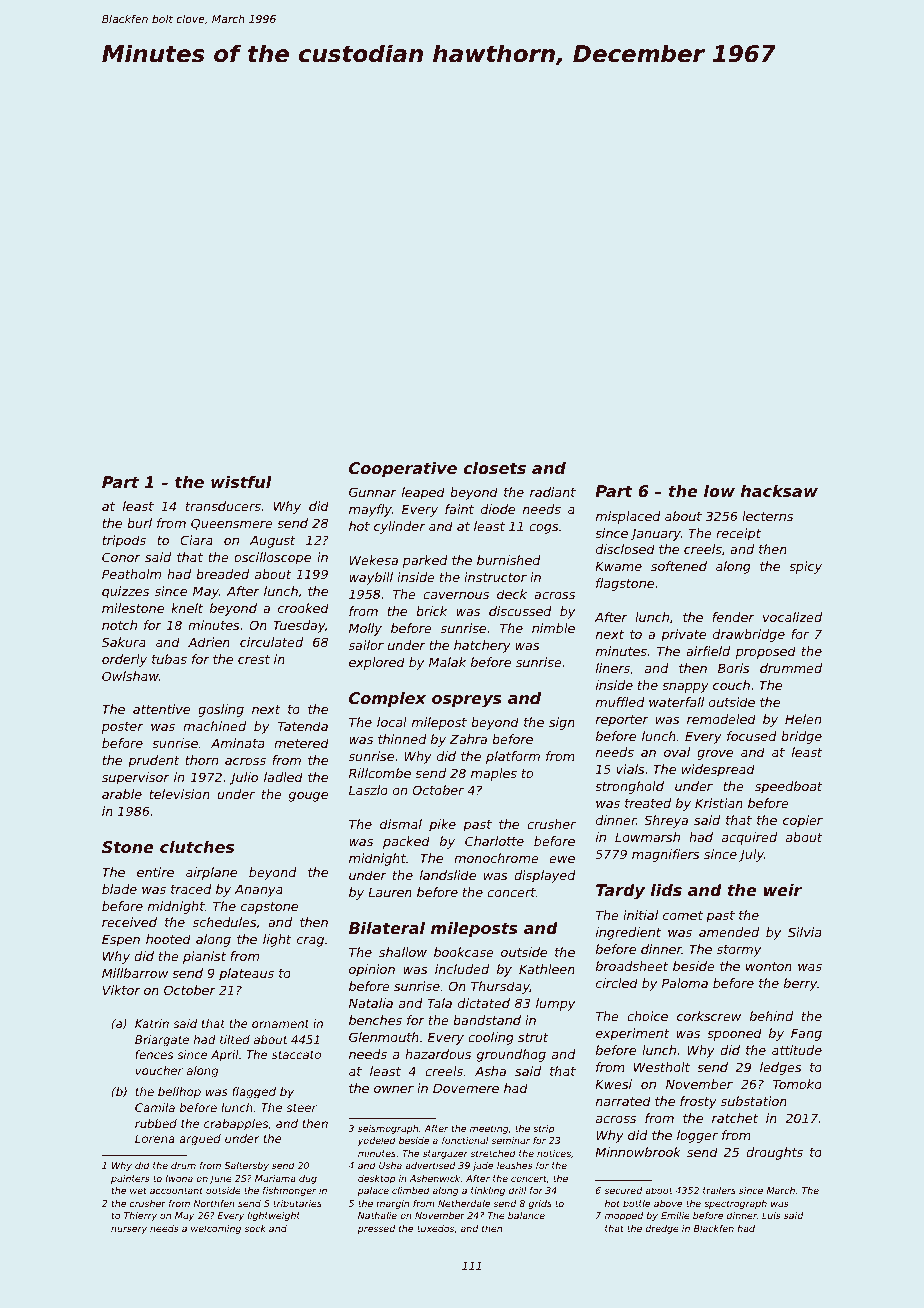 Image resolution: width=924 pixels, height=1308 pixels. I want to click on maples, so click(494, 774).
